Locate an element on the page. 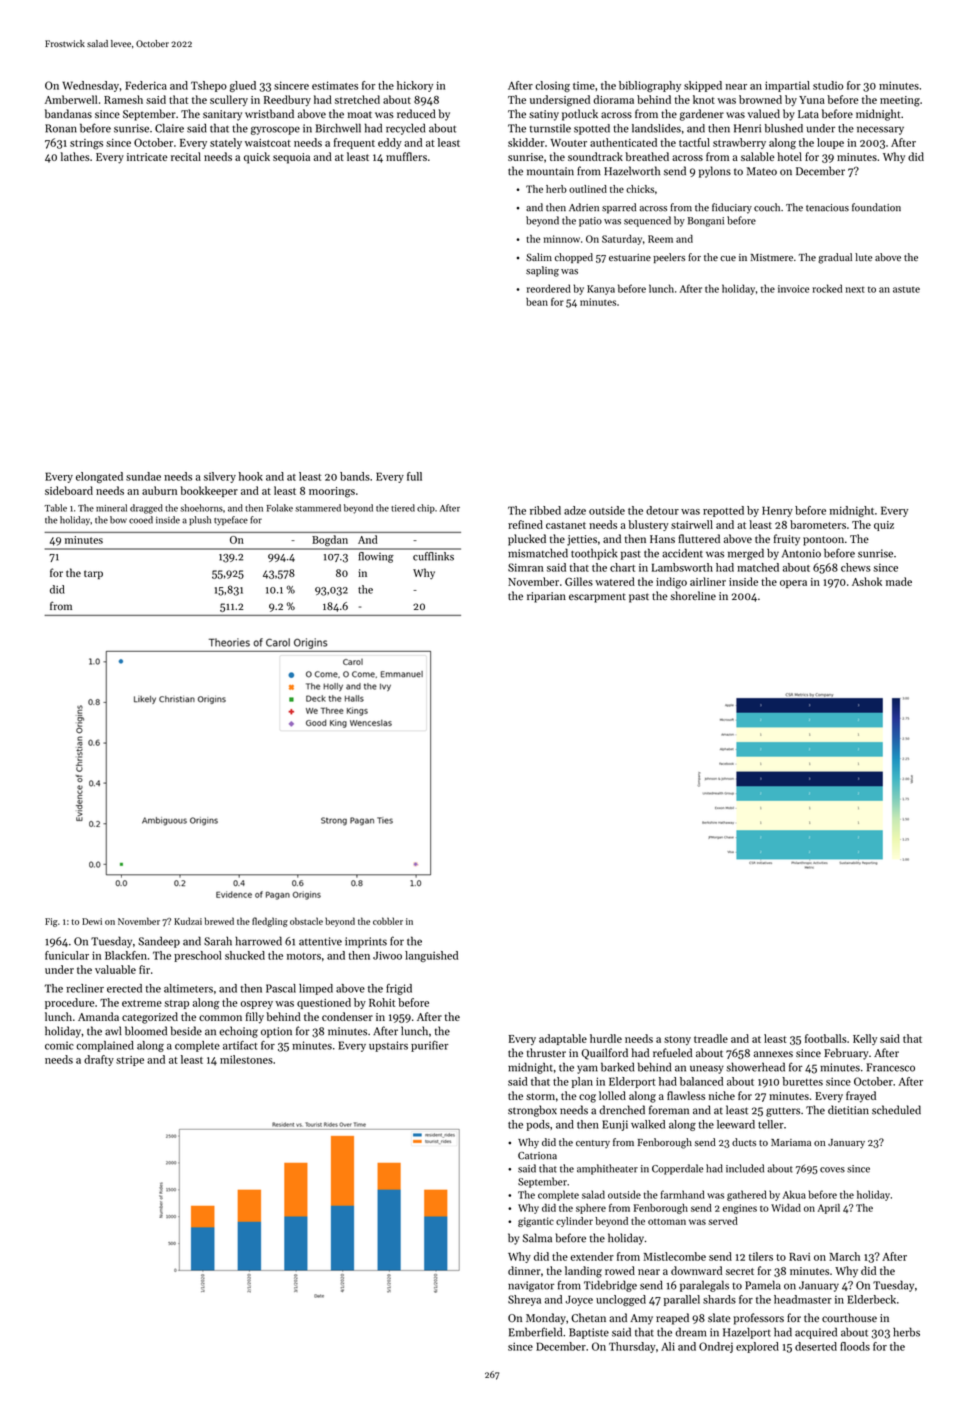  Dewi is located at coordinates (92, 921).
